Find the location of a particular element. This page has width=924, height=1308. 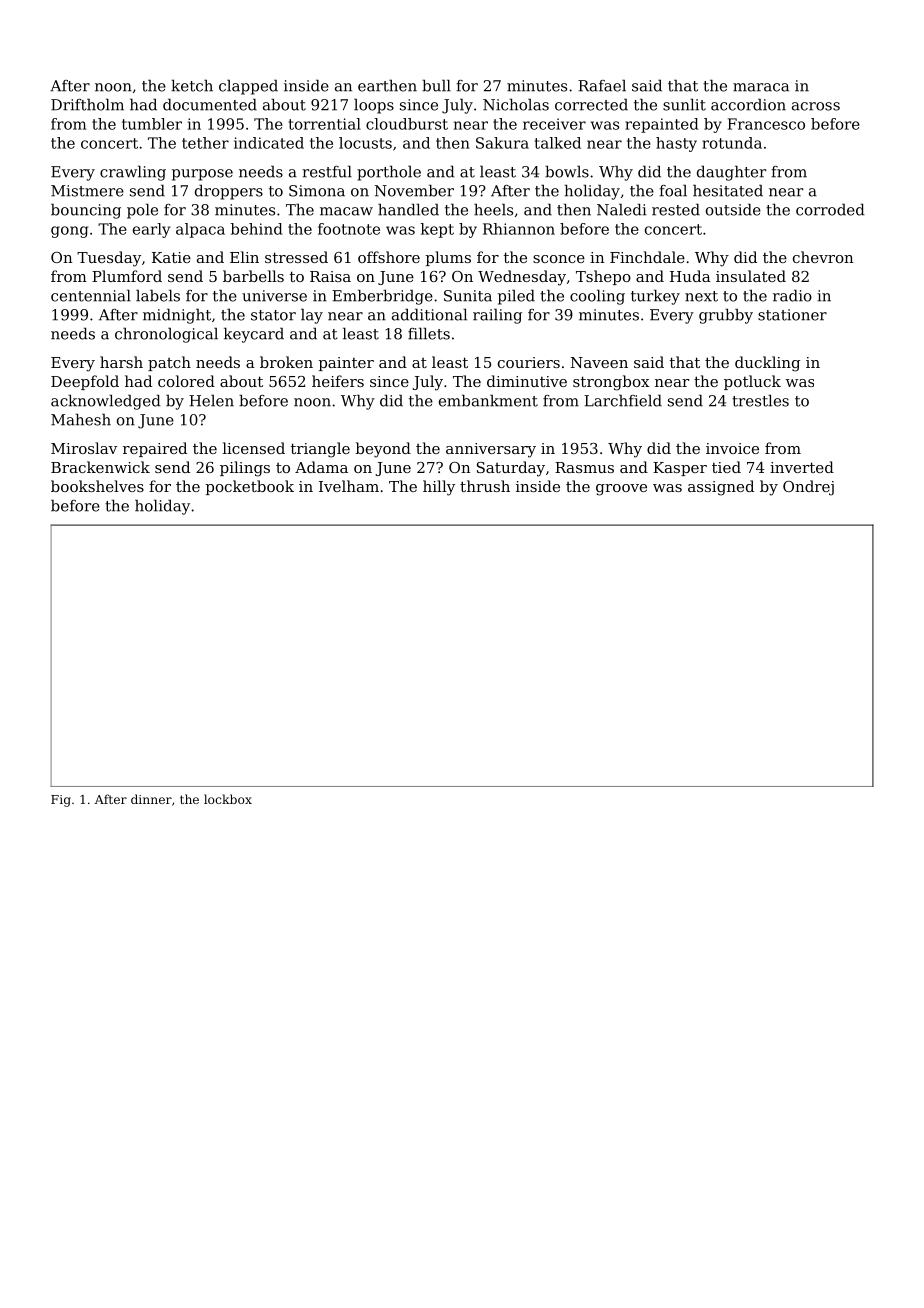

cloudburst is located at coordinates (407, 124).
